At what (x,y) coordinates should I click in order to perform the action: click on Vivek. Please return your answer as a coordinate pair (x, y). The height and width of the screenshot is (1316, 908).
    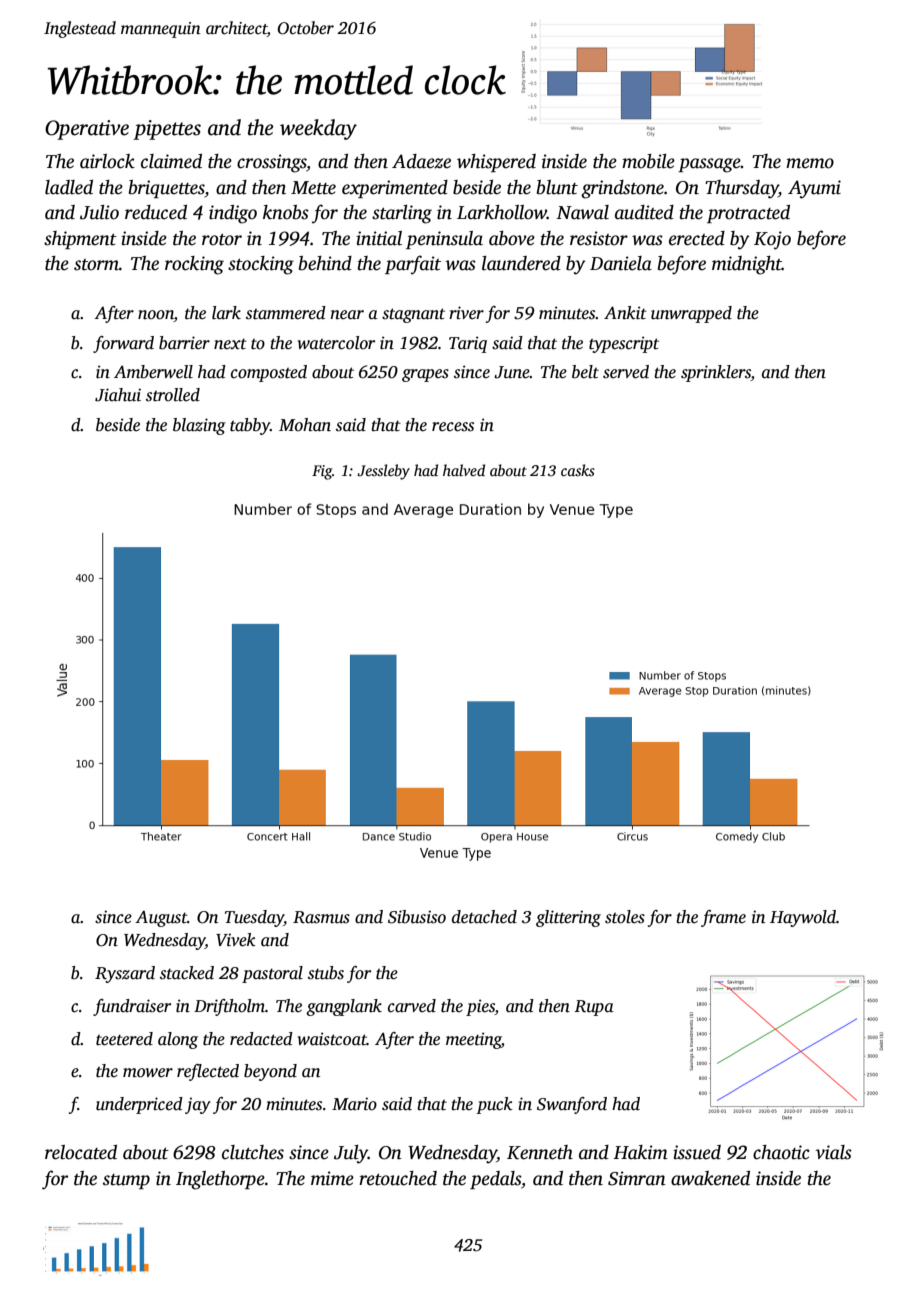
    Looking at the image, I should click on (236, 940).
